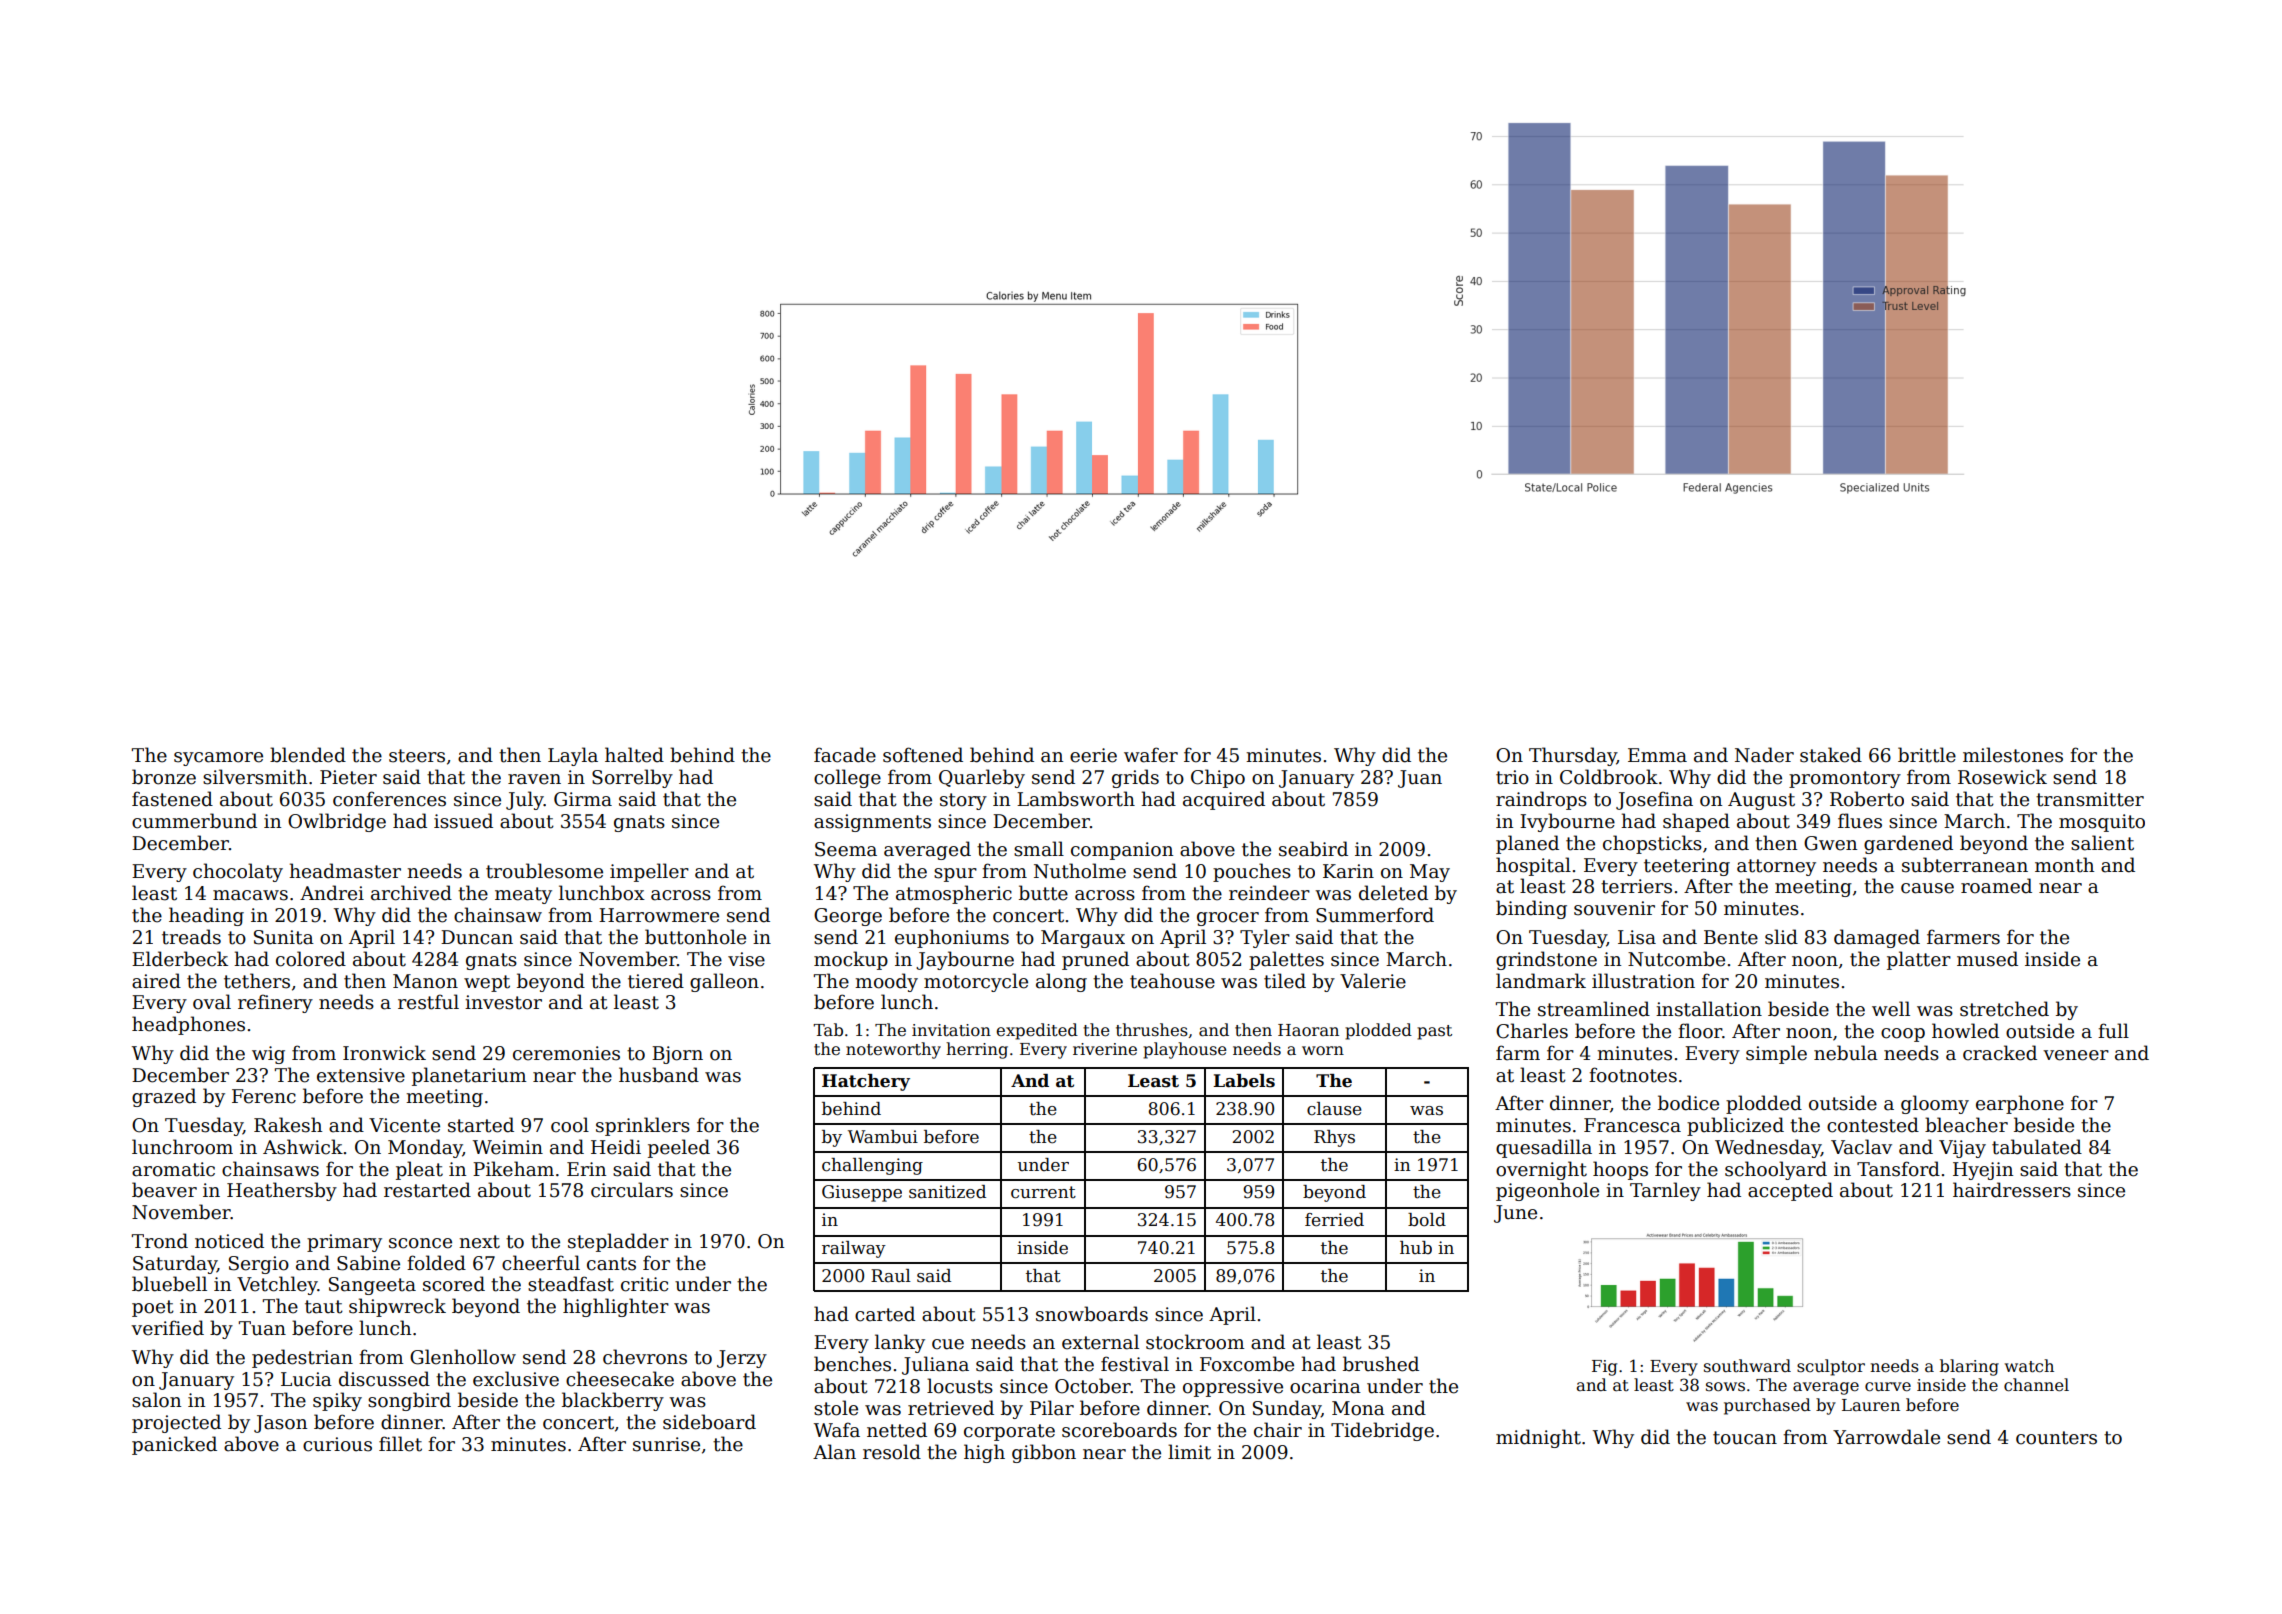 Image resolution: width=2282 pixels, height=1614 pixels. Describe the element at coordinates (1665, 1191) in the screenshot. I see `Tarnley` at that location.
